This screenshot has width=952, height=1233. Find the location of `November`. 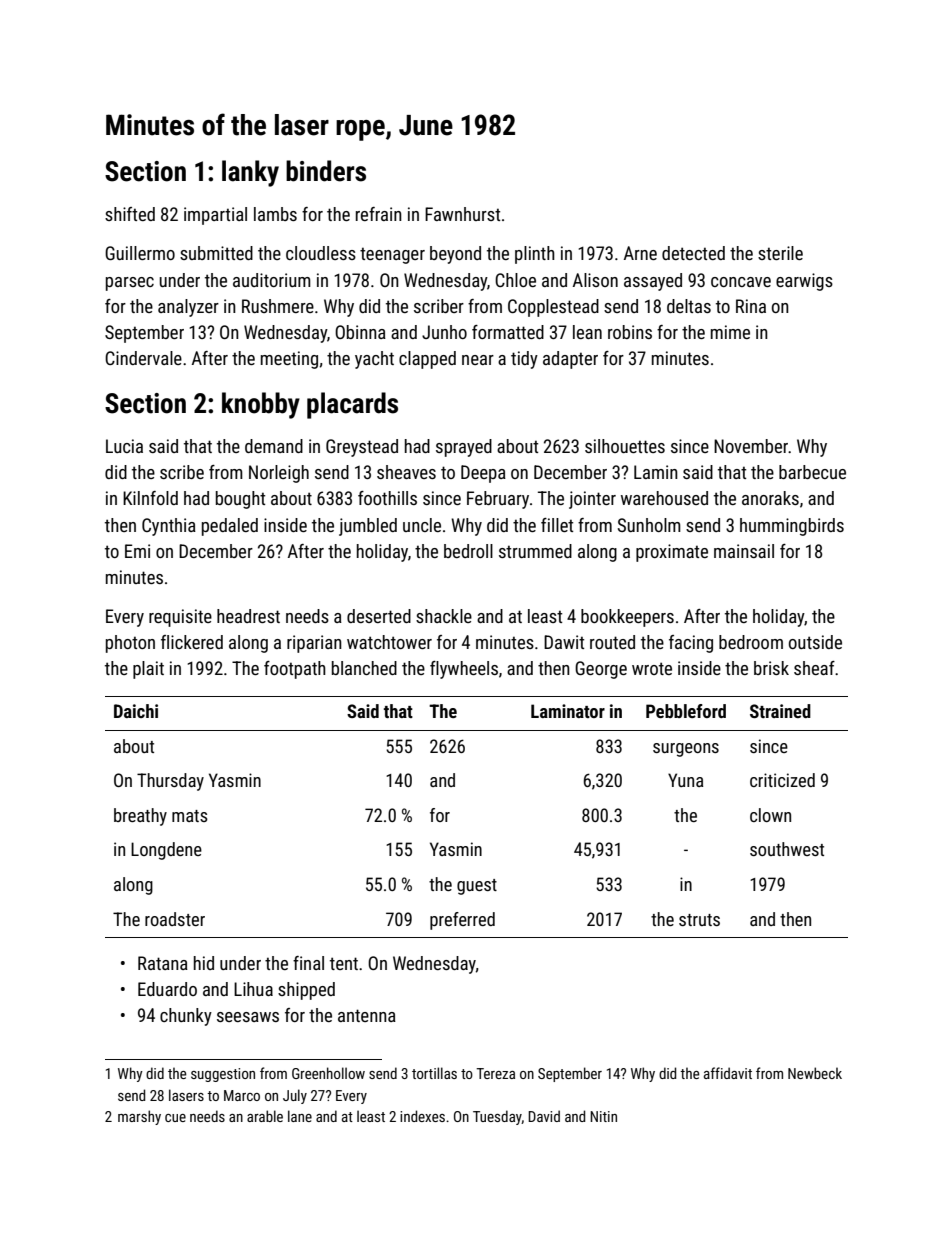

November is located at coordinates (751, 446).
